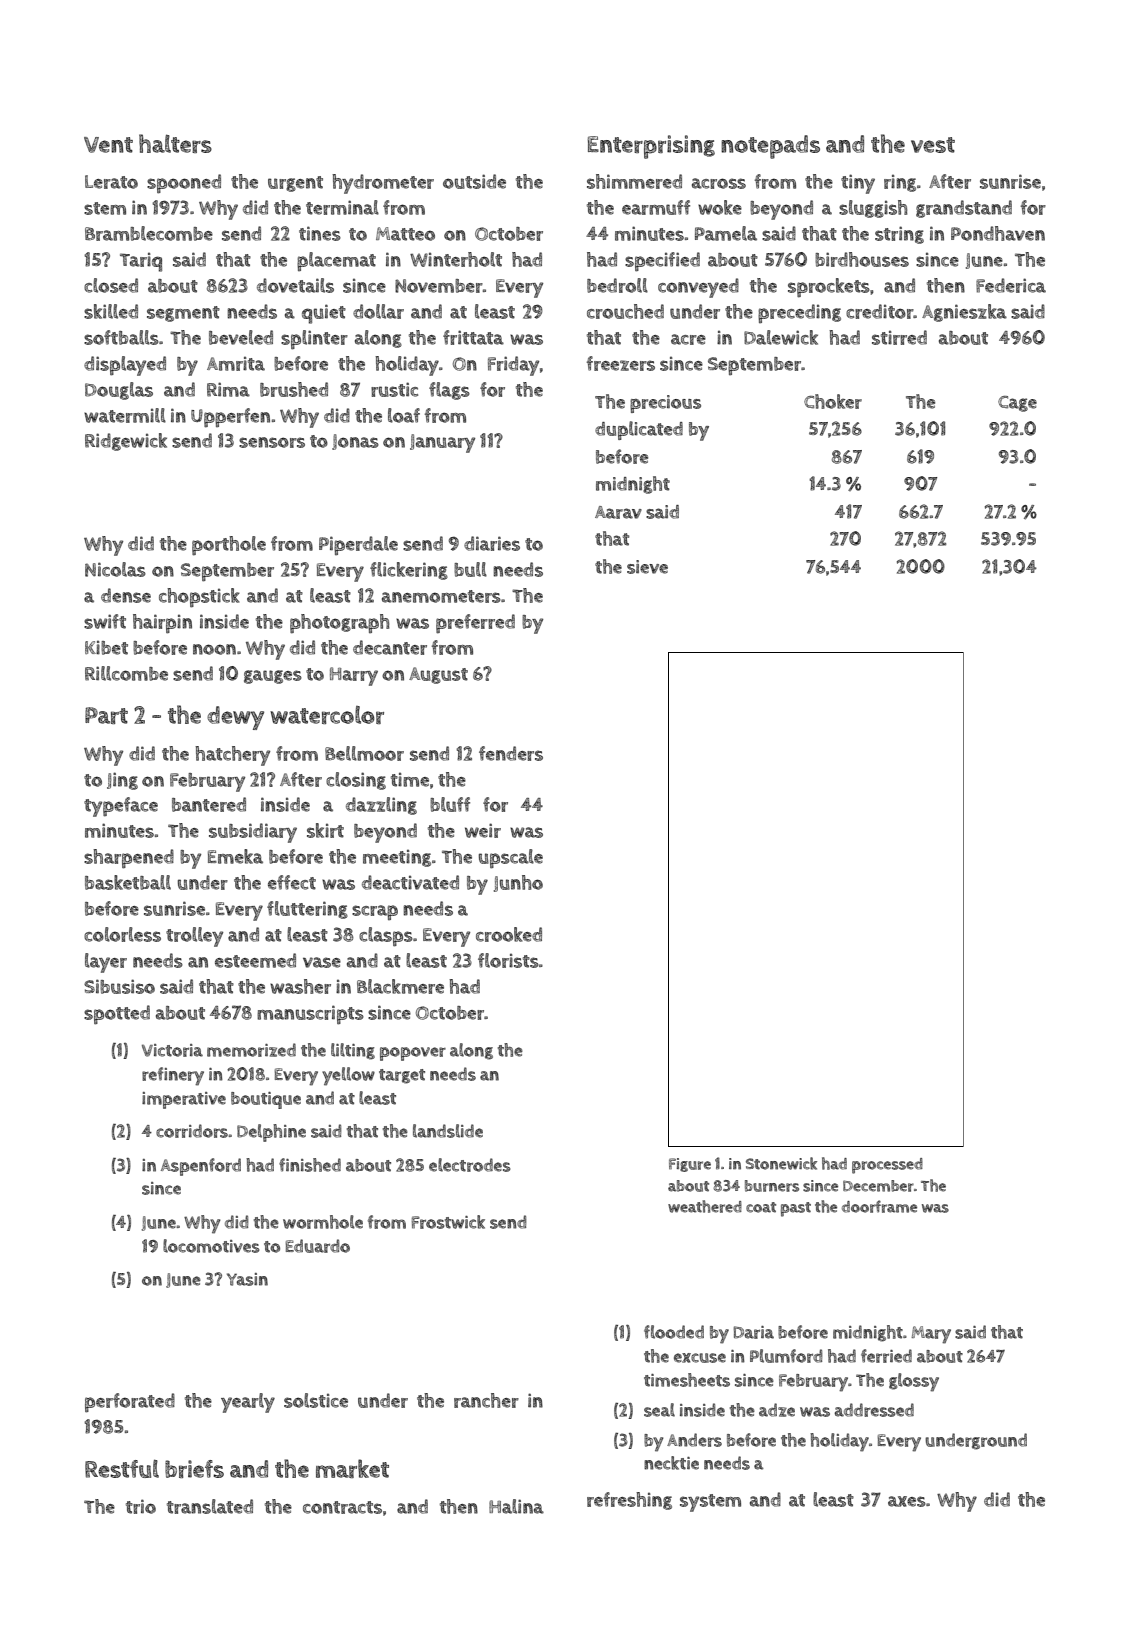 The image size is (1130, 1637). Describe the element at coordinates (121, 807) in the document. I see `typeface` at that location.
